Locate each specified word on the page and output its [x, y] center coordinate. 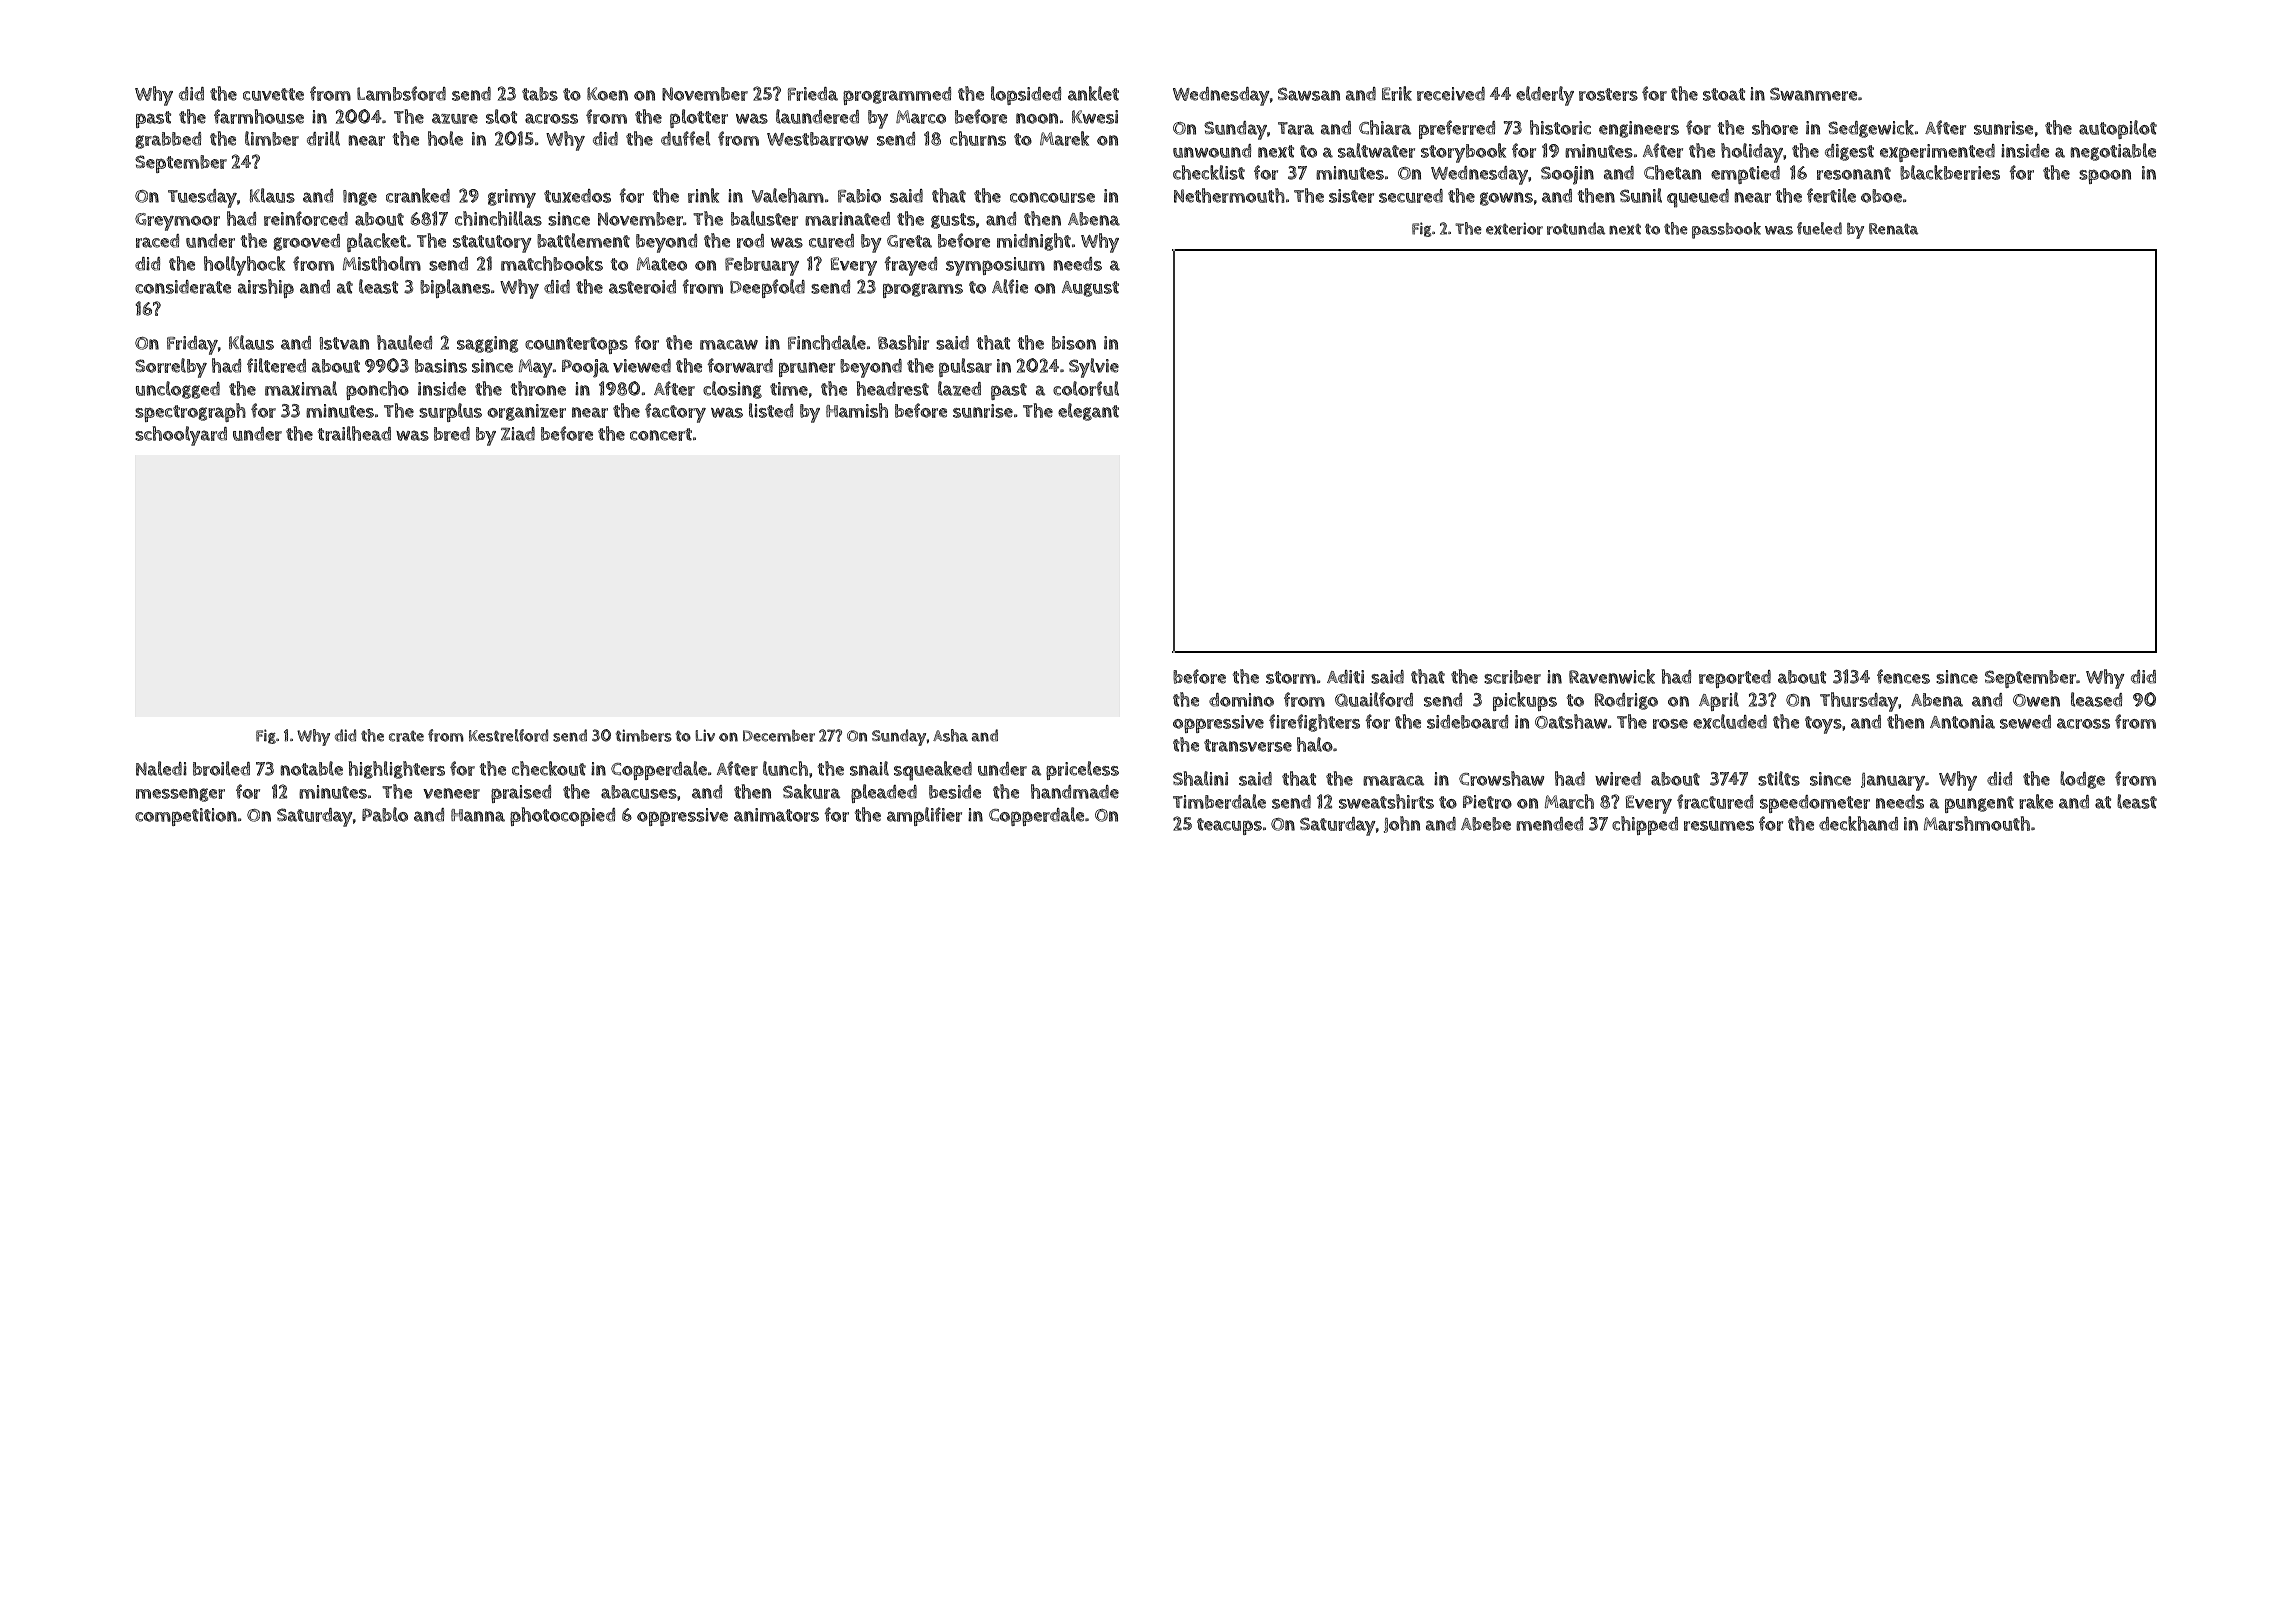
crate [406, 736]
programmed [897, 96]
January [1893, 782]
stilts [1779, 778]
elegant [1088, 412]
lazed [959, 388]
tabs [540, 94]
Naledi [161, 768]
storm [1291, 677]
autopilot [2118, 129]
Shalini [1200, 778]
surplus [450, 412]
